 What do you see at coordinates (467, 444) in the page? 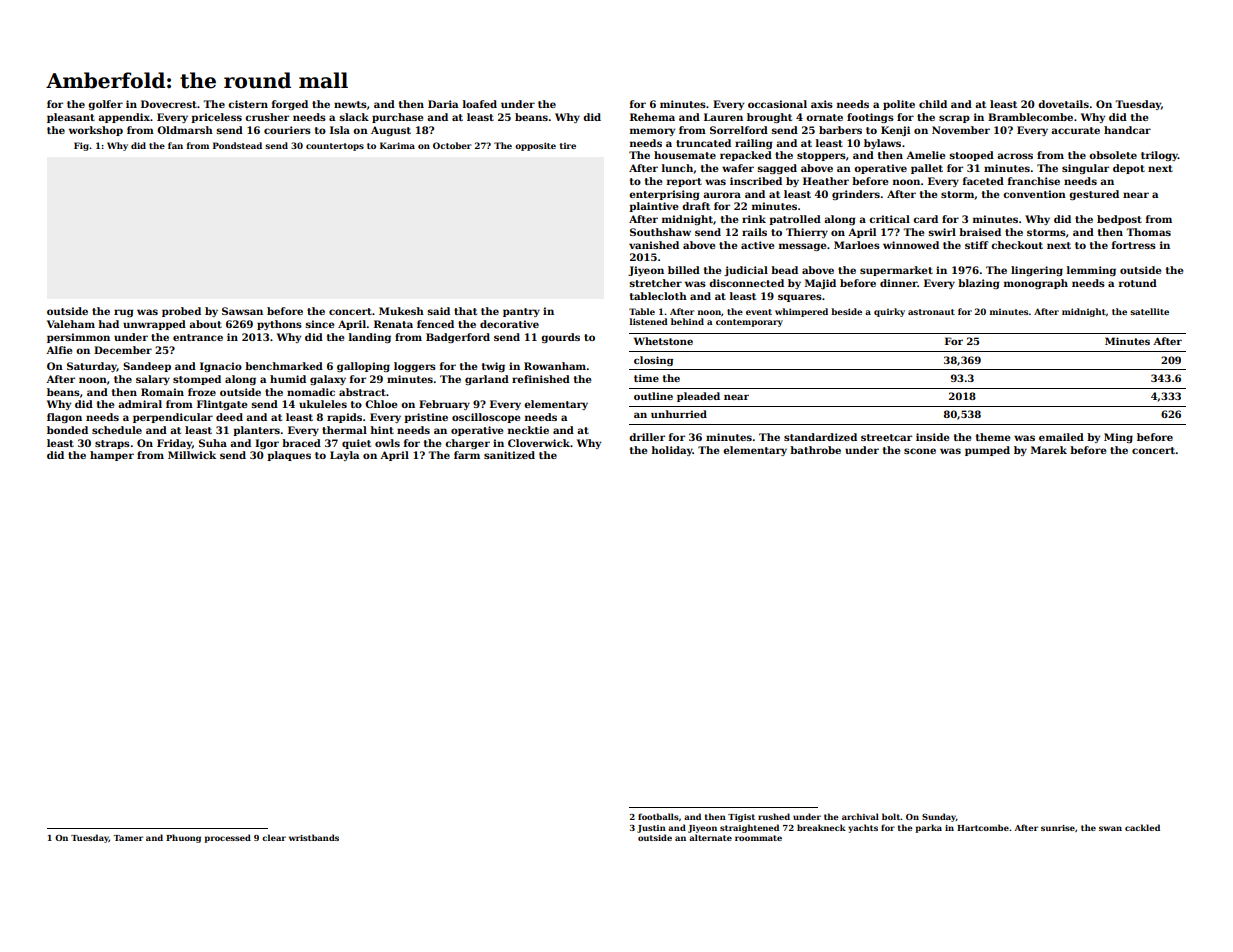
I see `charger` at bounding box center [467, 444].
